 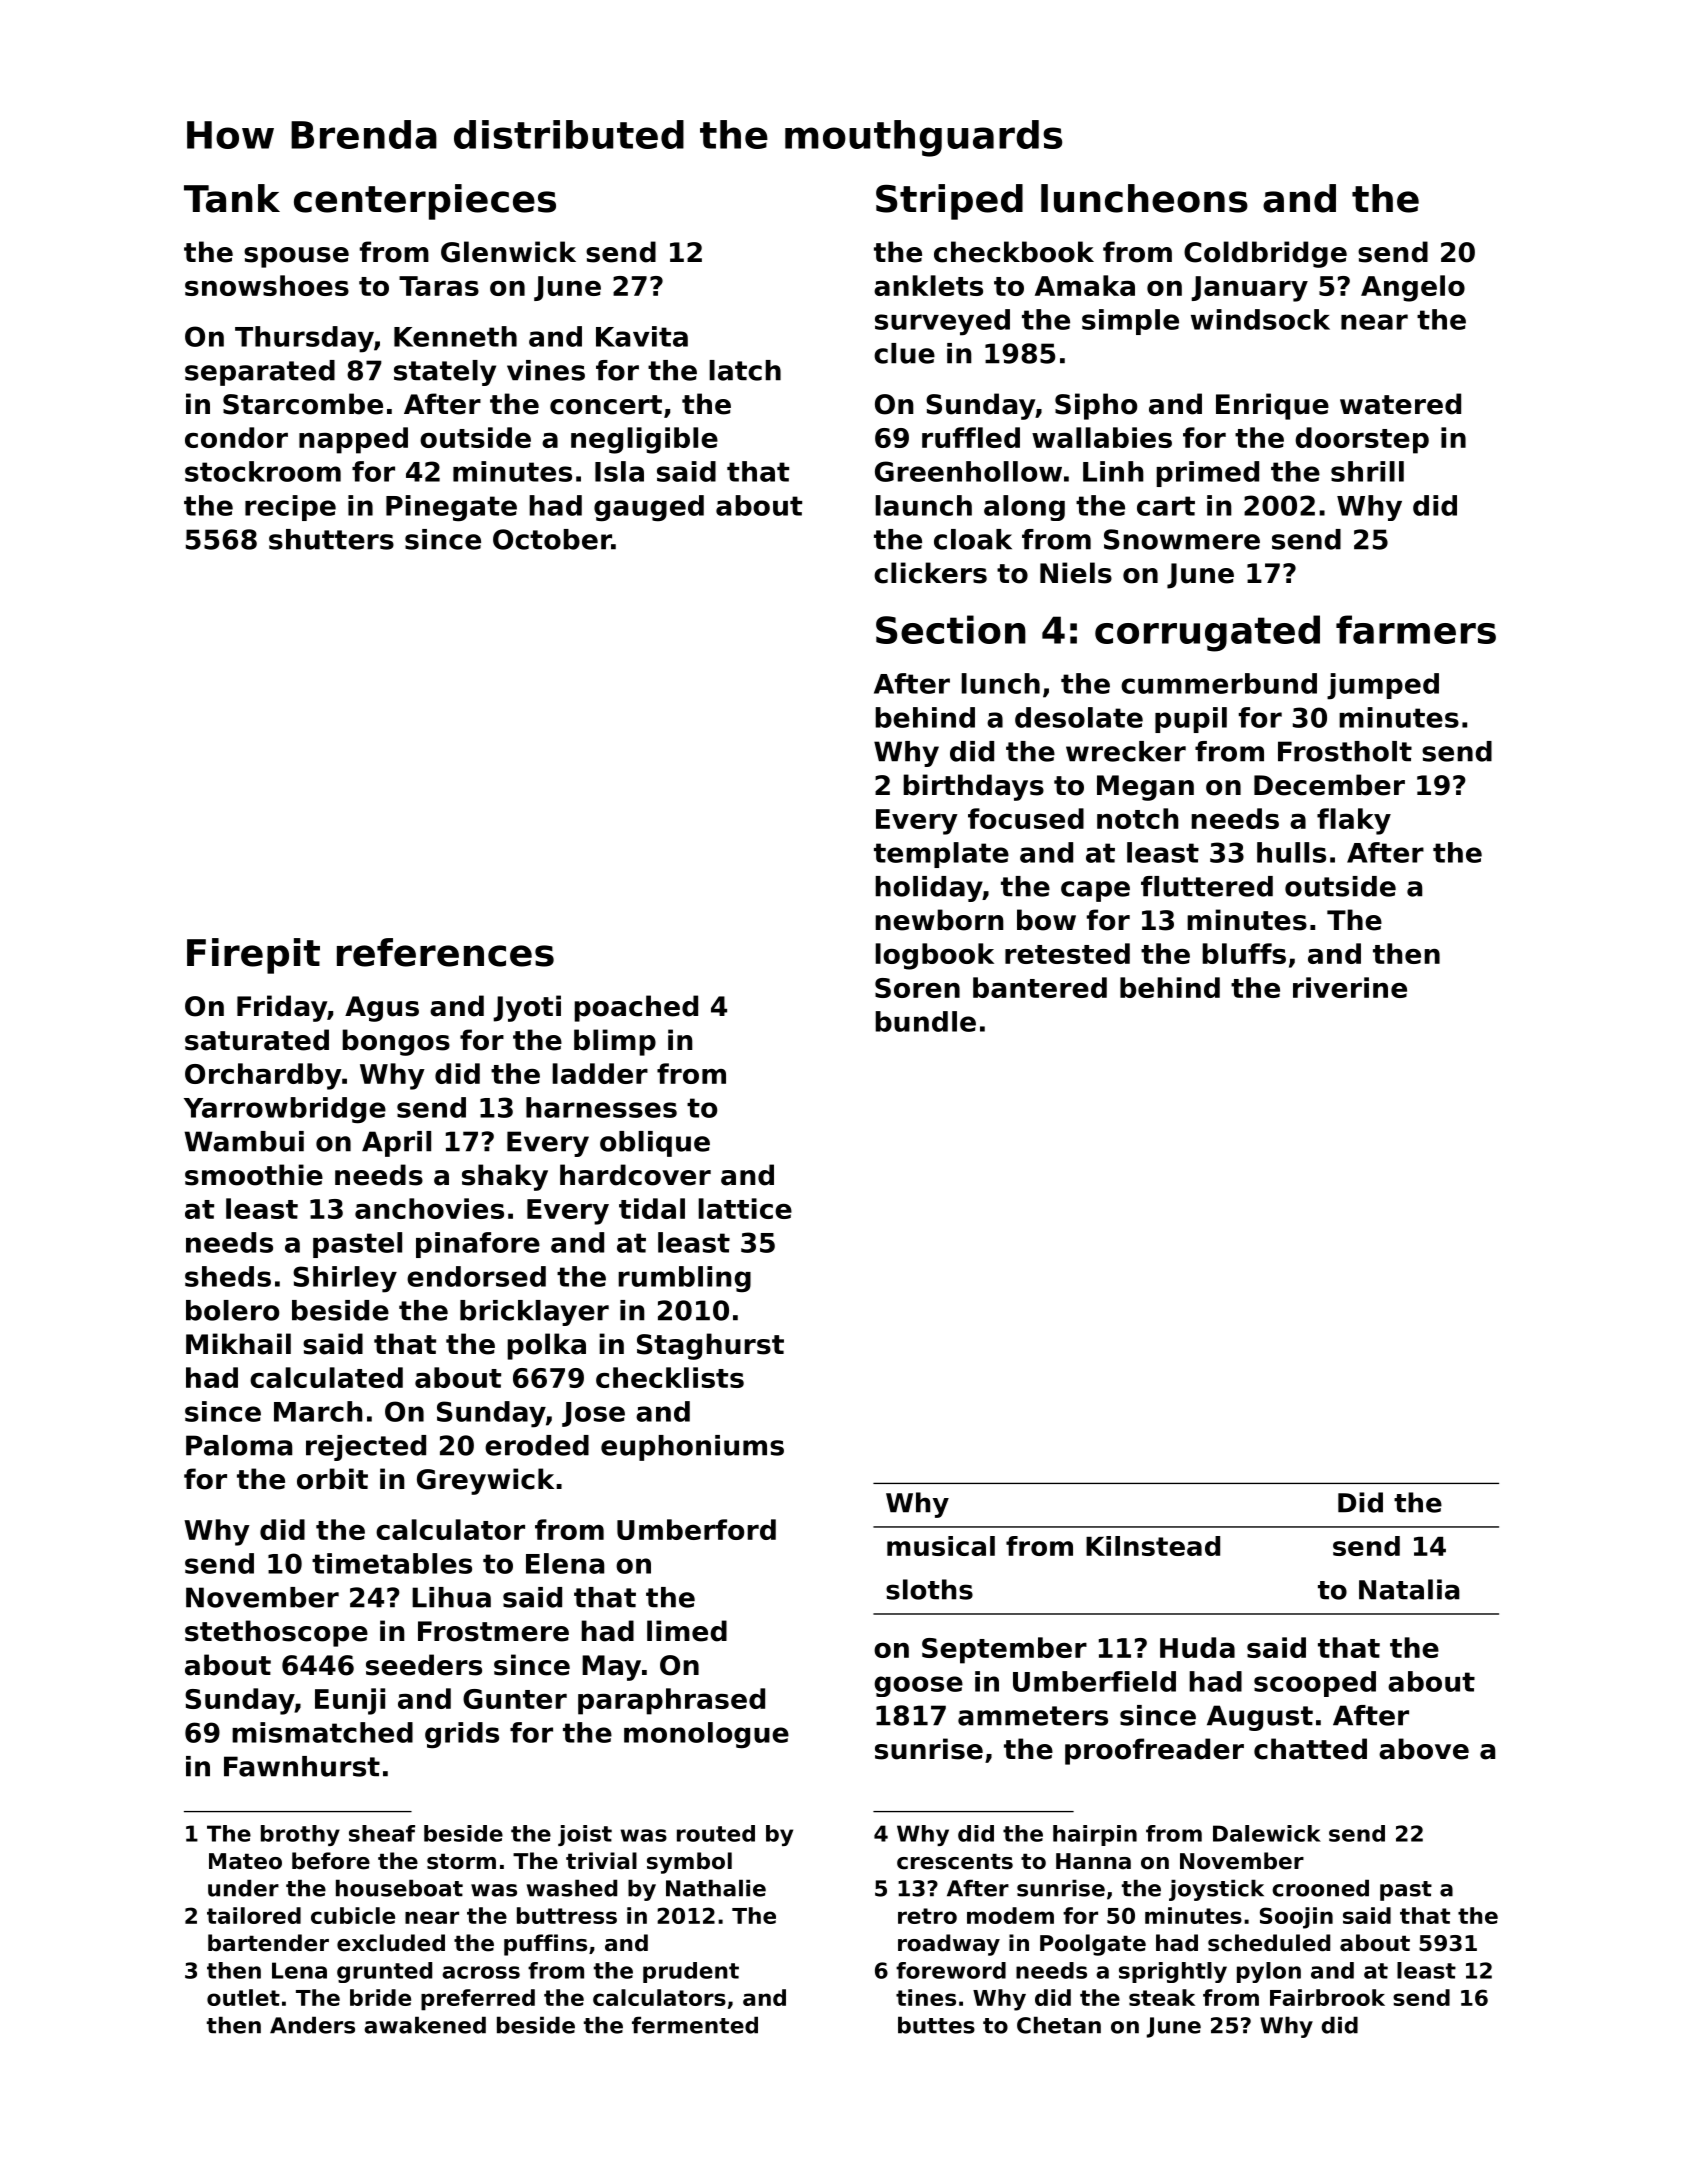 What do you see at coordinates (941, 1546) in the screenshot?
I see `musical` at bounding box center [941, 1546].
